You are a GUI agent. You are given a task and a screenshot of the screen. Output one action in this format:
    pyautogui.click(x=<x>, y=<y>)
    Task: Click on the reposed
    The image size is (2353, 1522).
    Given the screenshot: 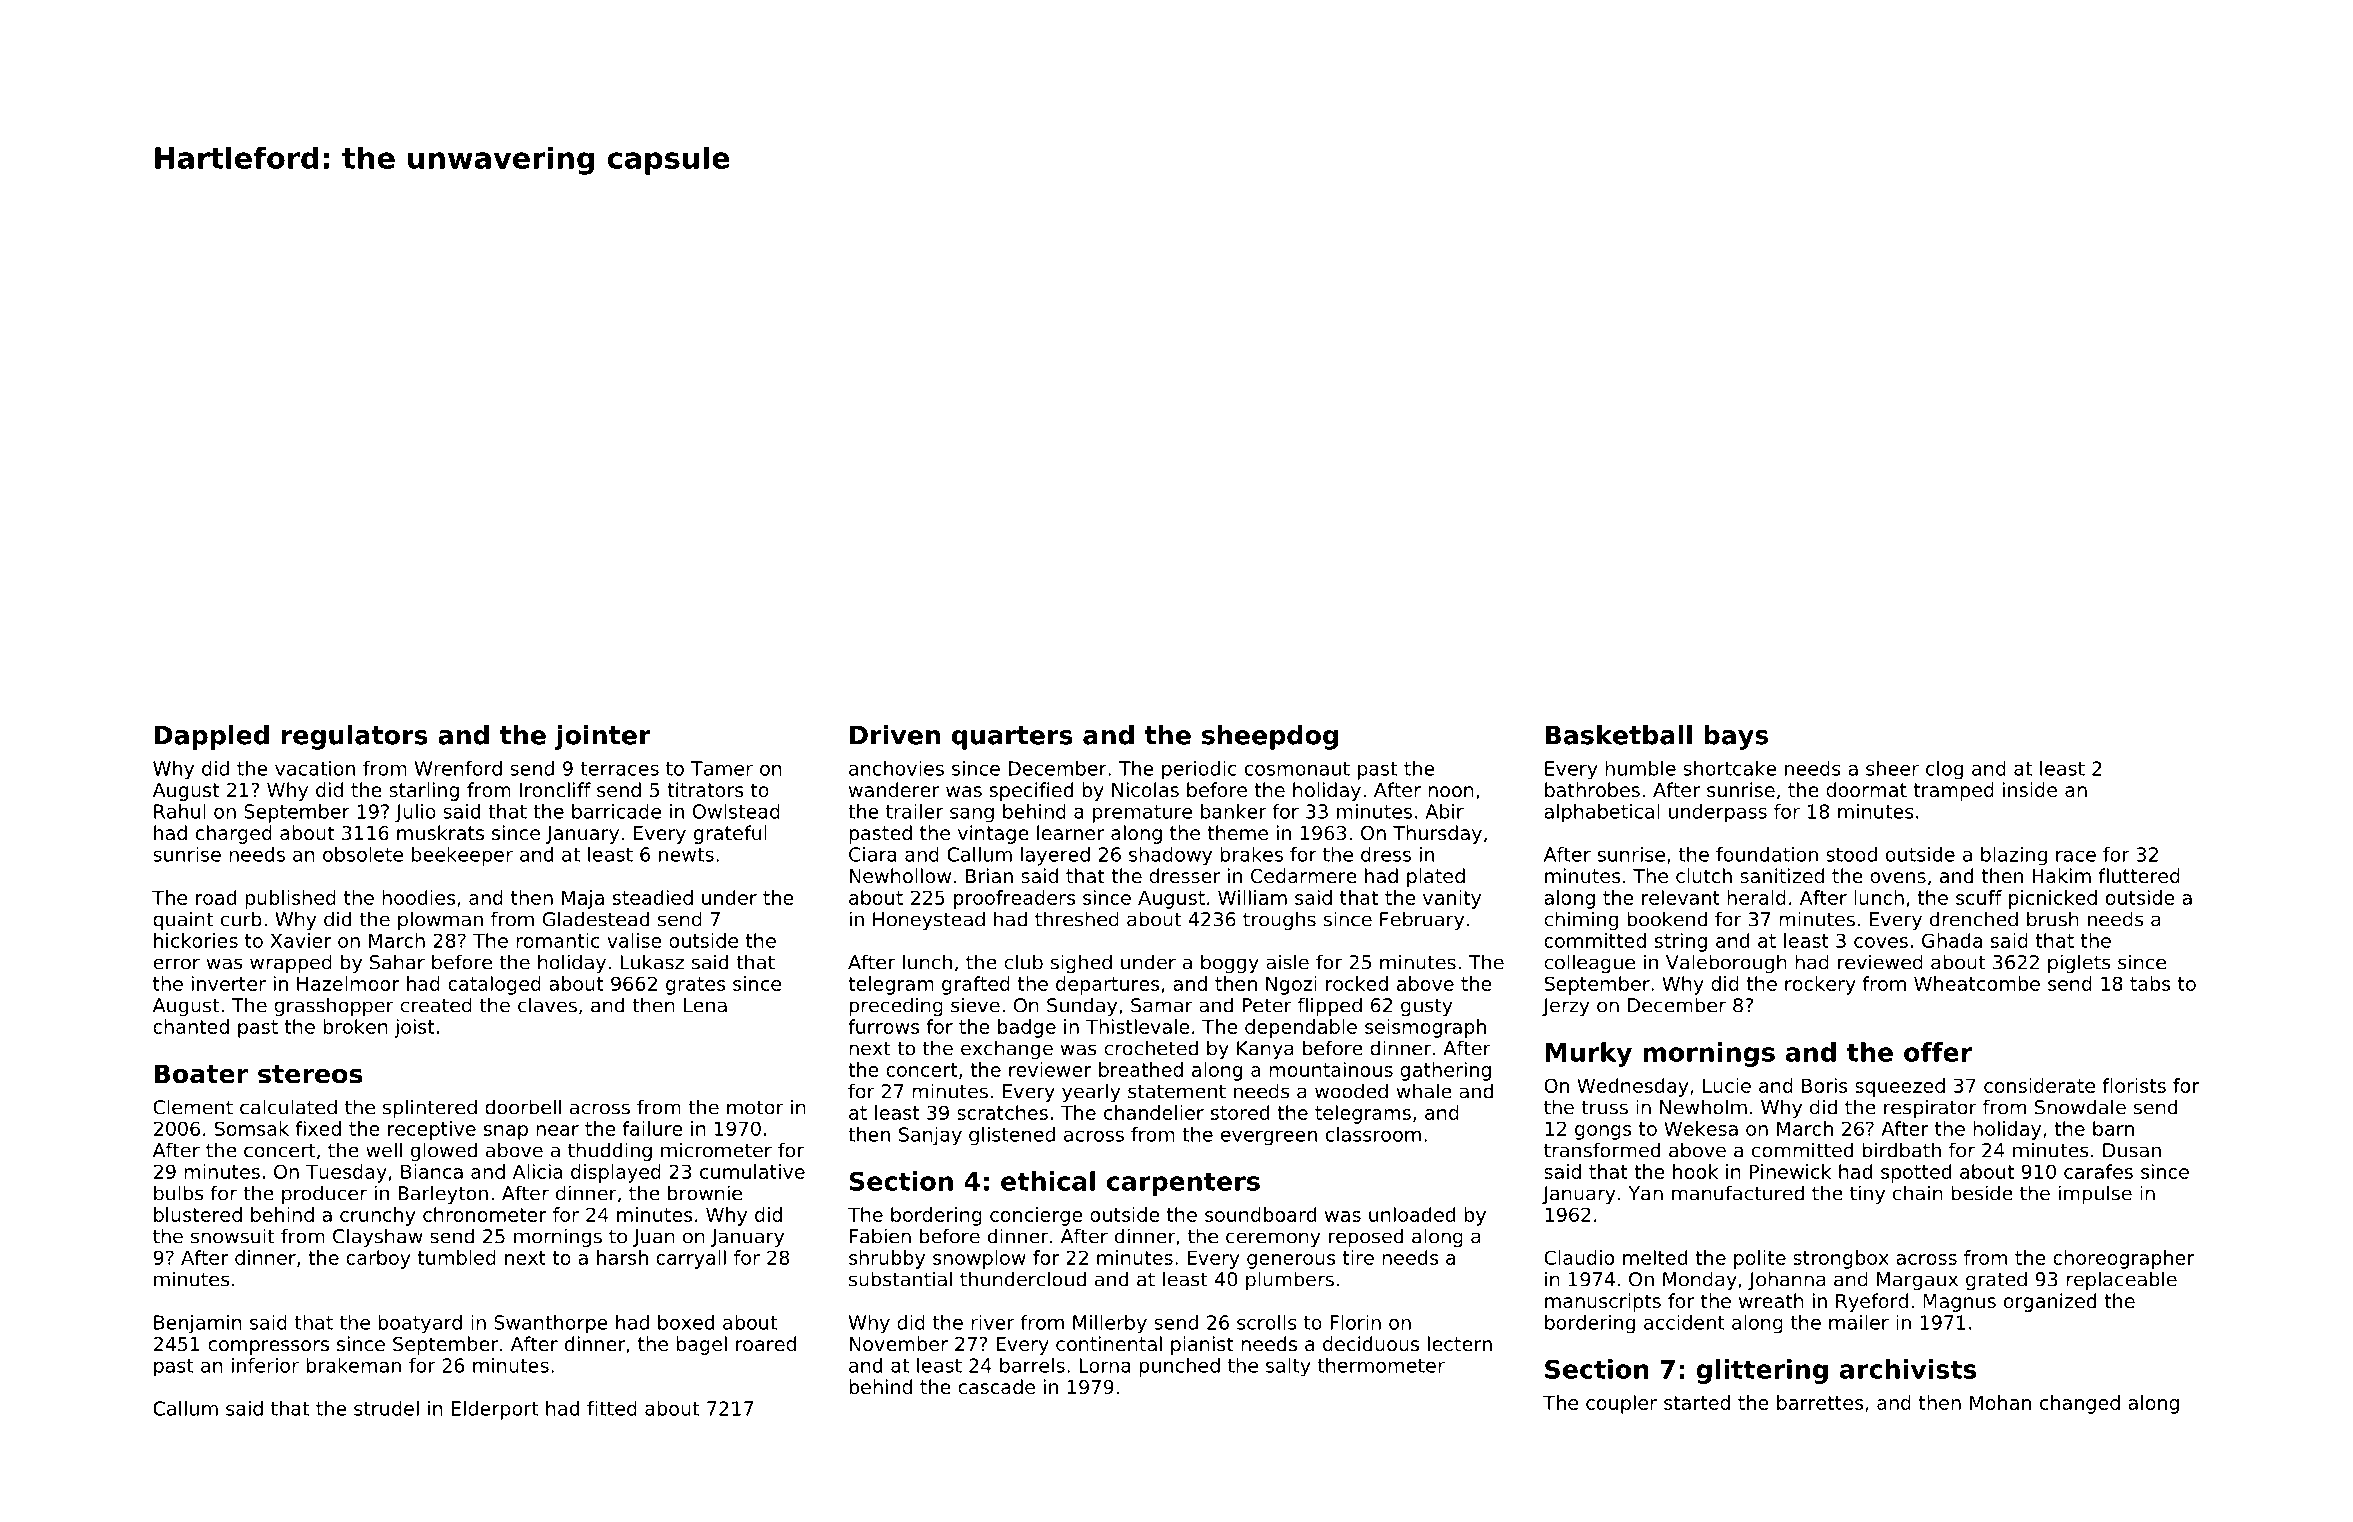 What is the action you would take?
    pyautogui.click(x=1366, y=1237)
